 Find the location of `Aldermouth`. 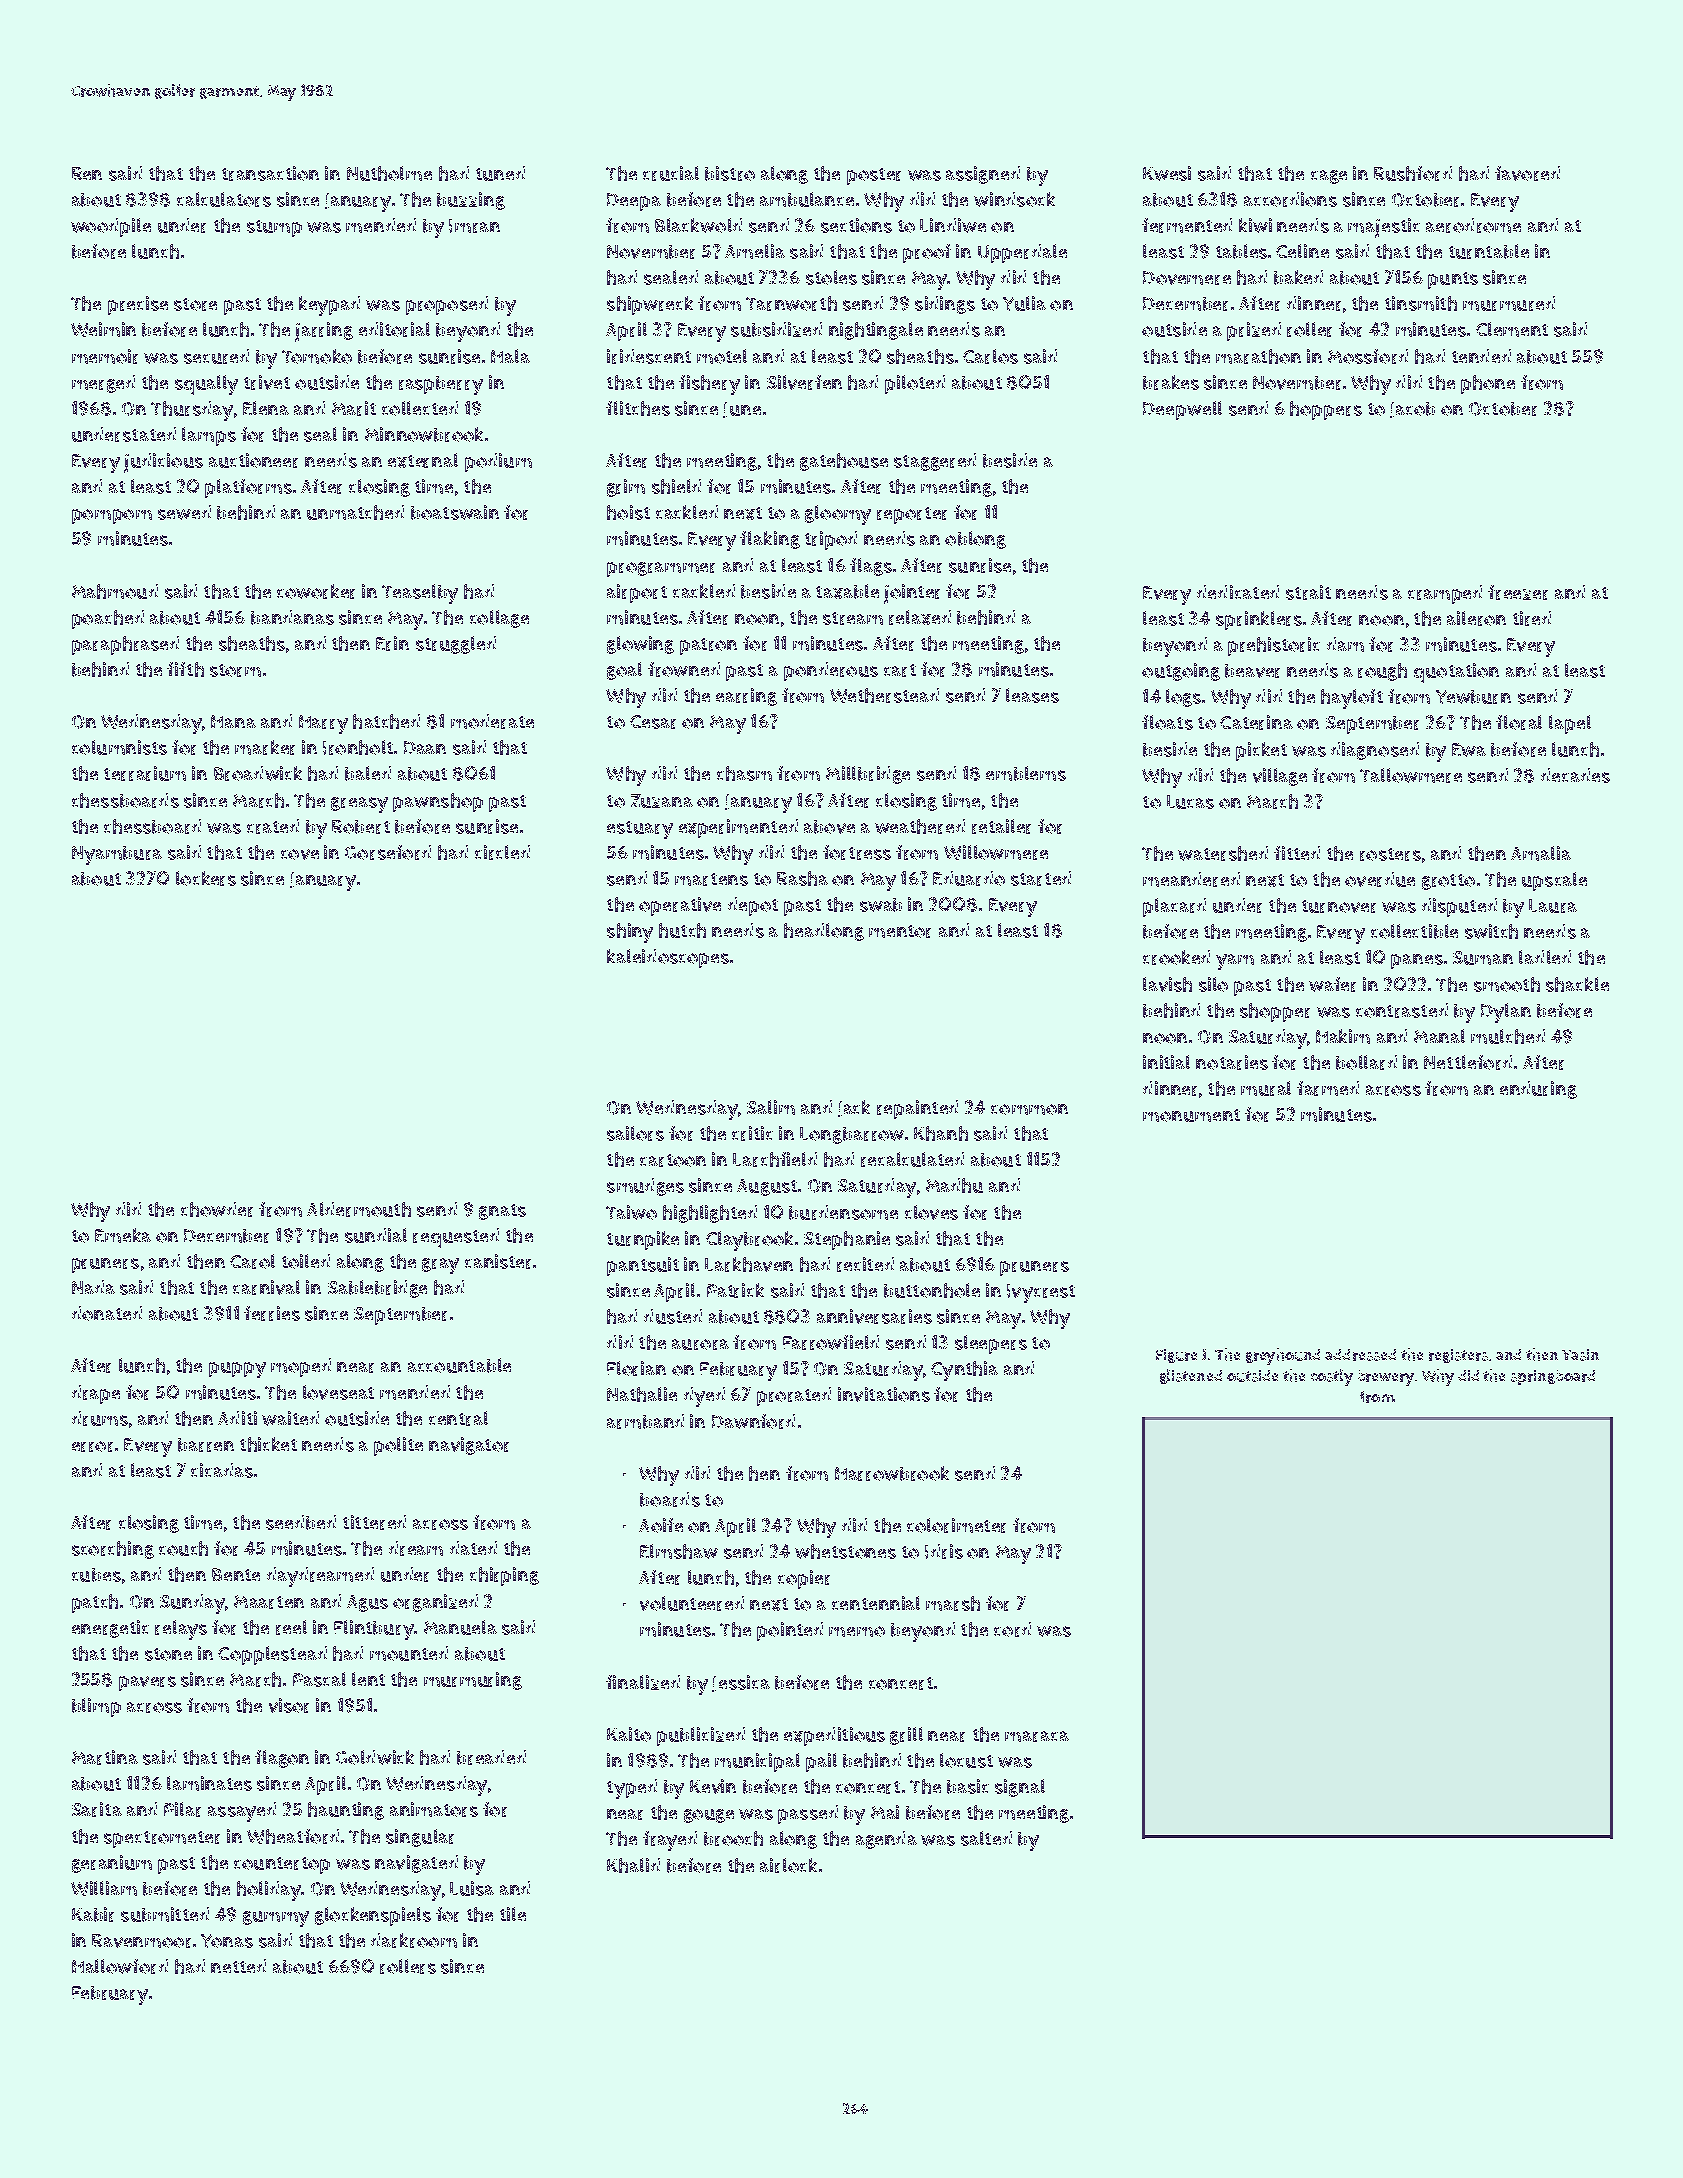

Aldermouth is located at coordinates (359, 1209).
